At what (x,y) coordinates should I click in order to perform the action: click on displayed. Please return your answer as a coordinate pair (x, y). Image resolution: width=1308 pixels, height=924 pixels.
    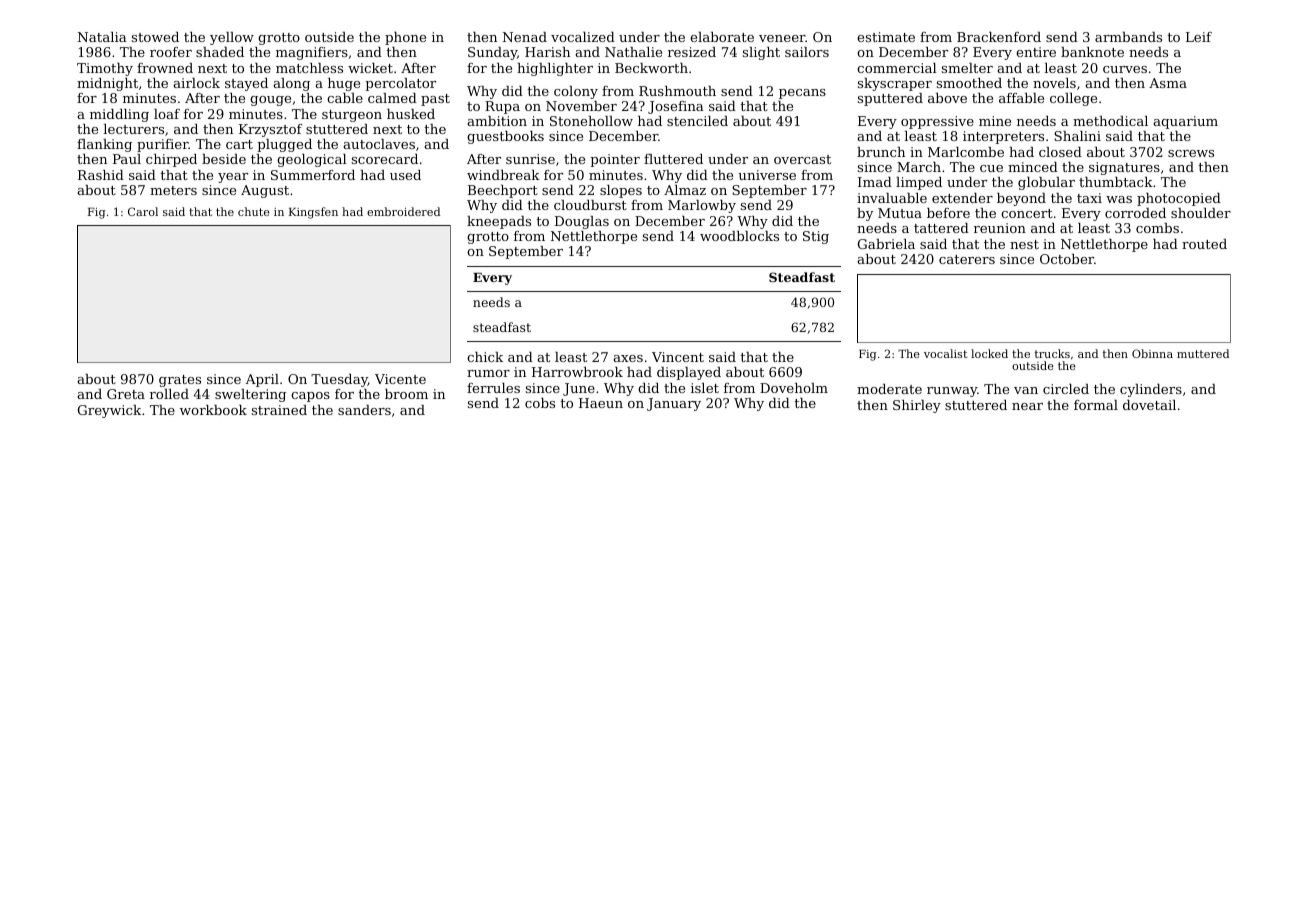
    Looking at the image, I should click on (689, 373).
